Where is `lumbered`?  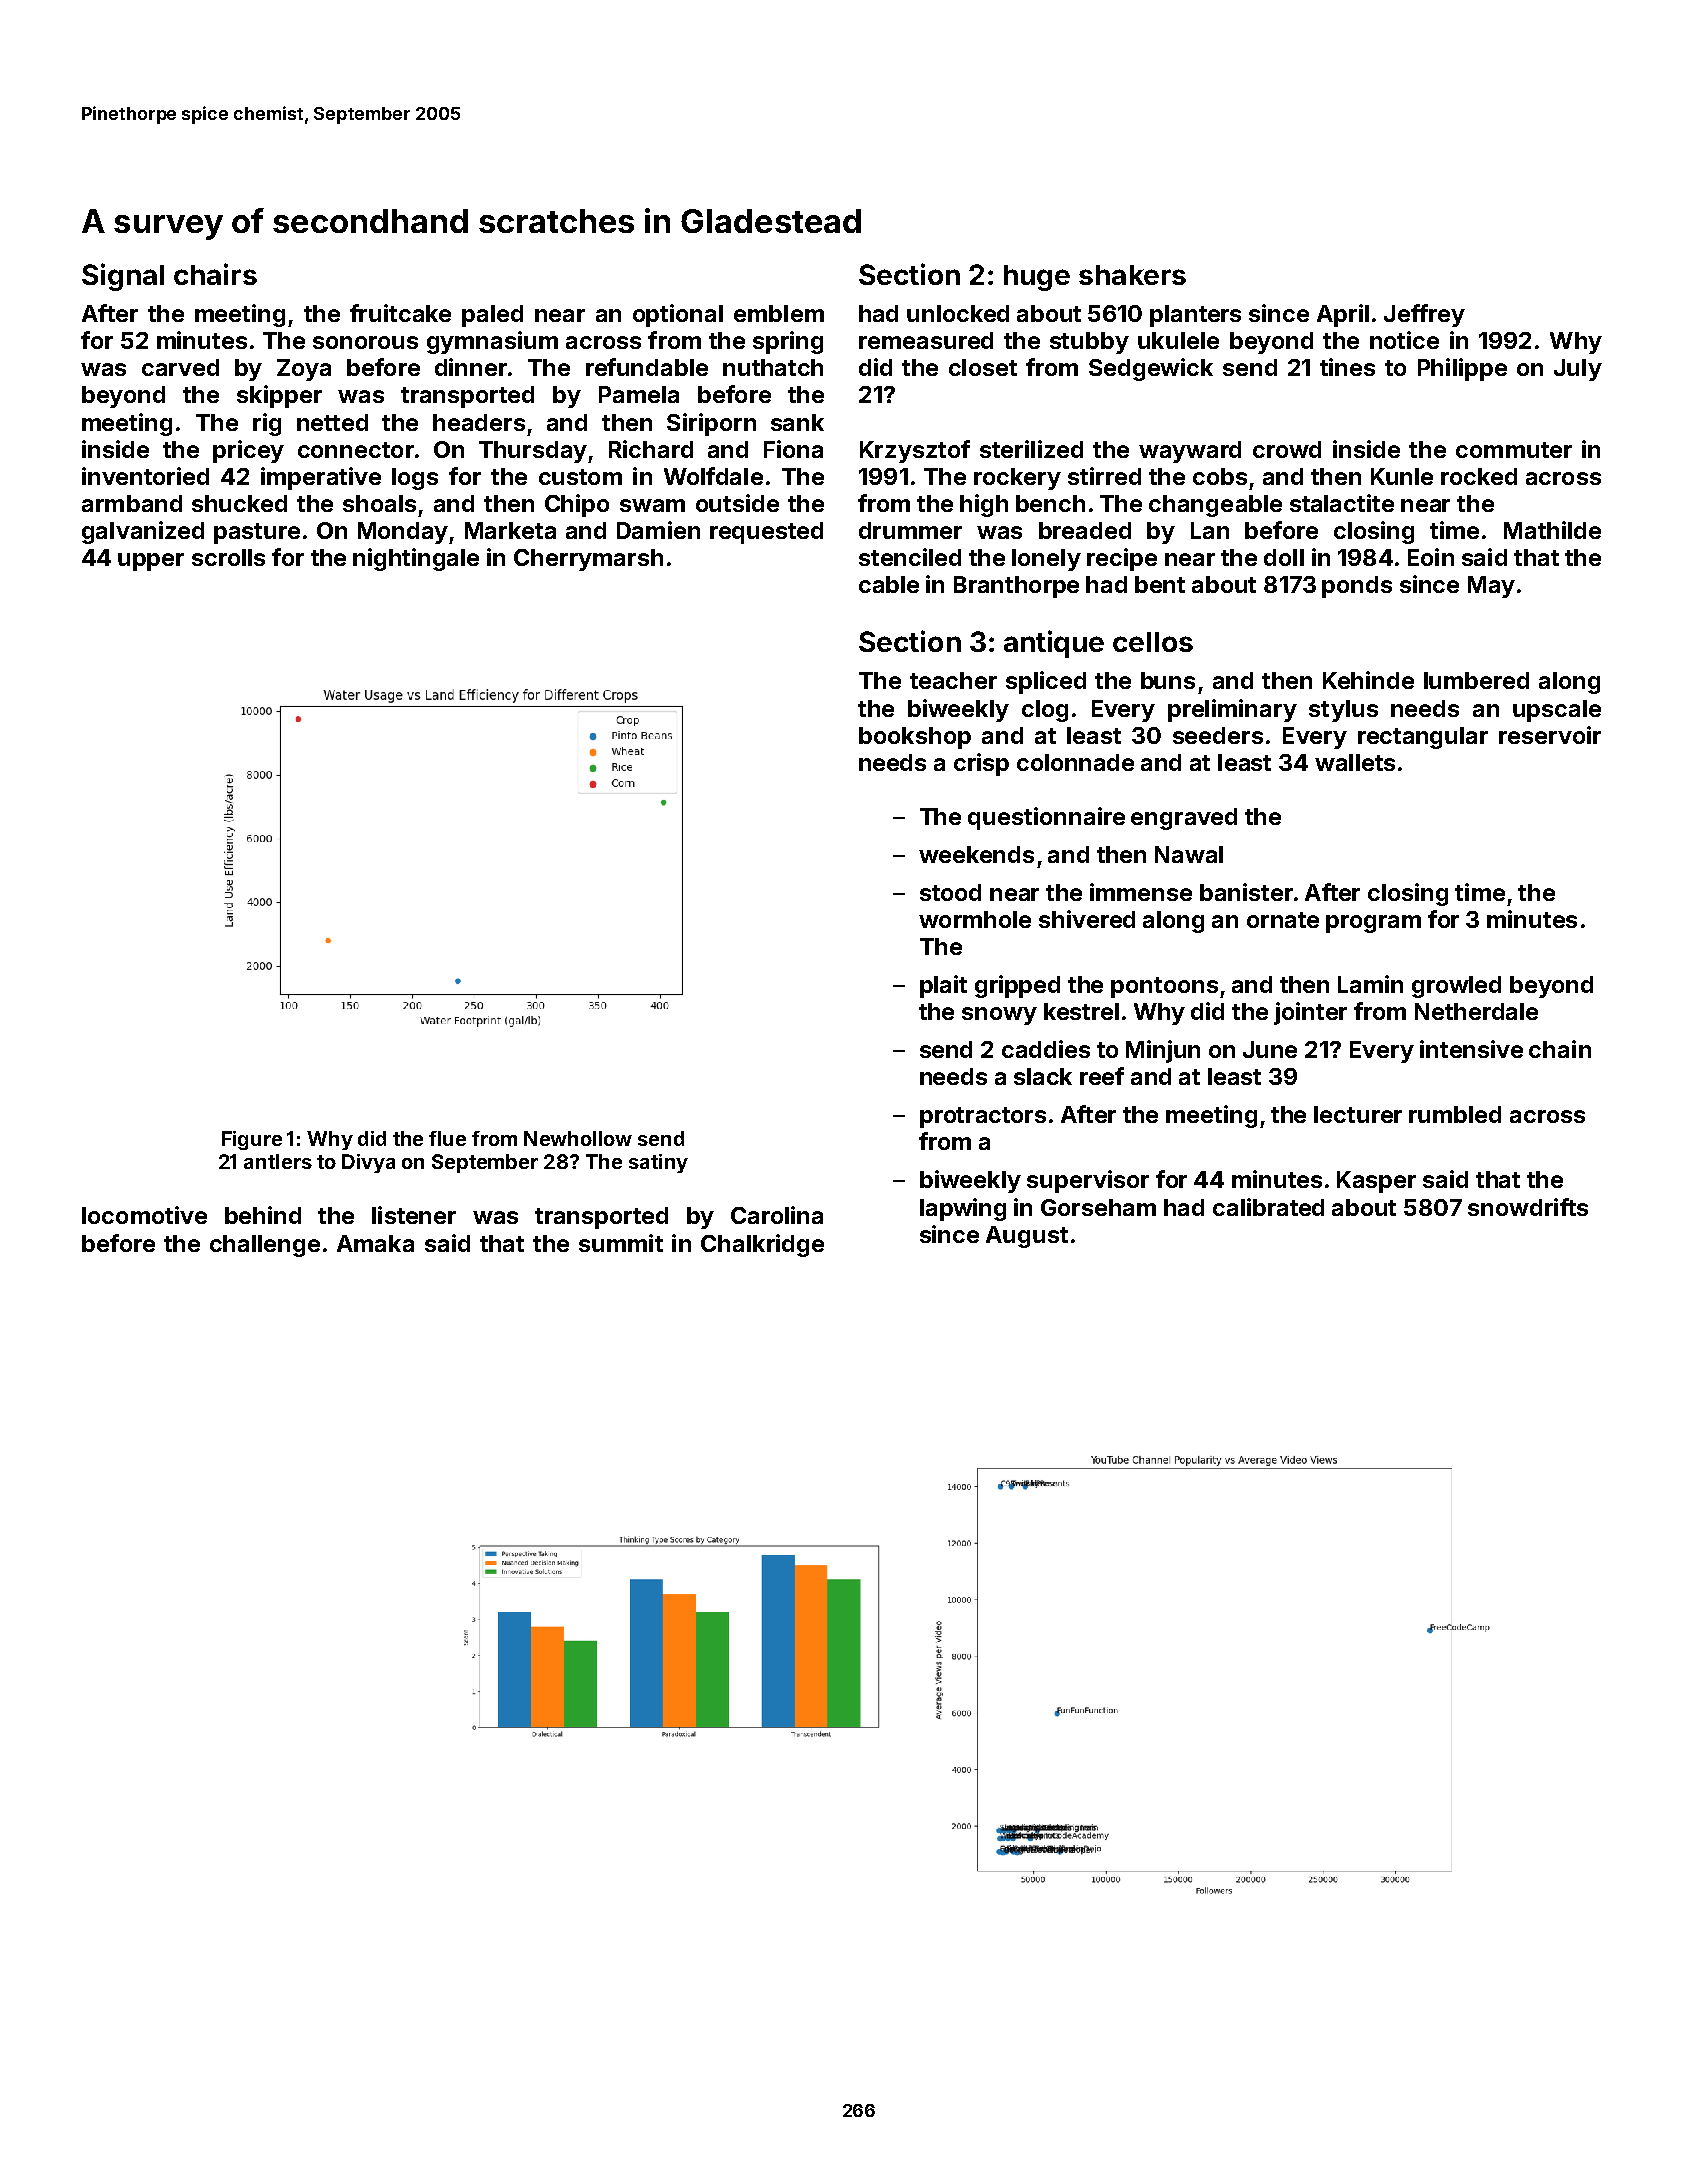
lumbered is located at coordinates (1476, 680).
